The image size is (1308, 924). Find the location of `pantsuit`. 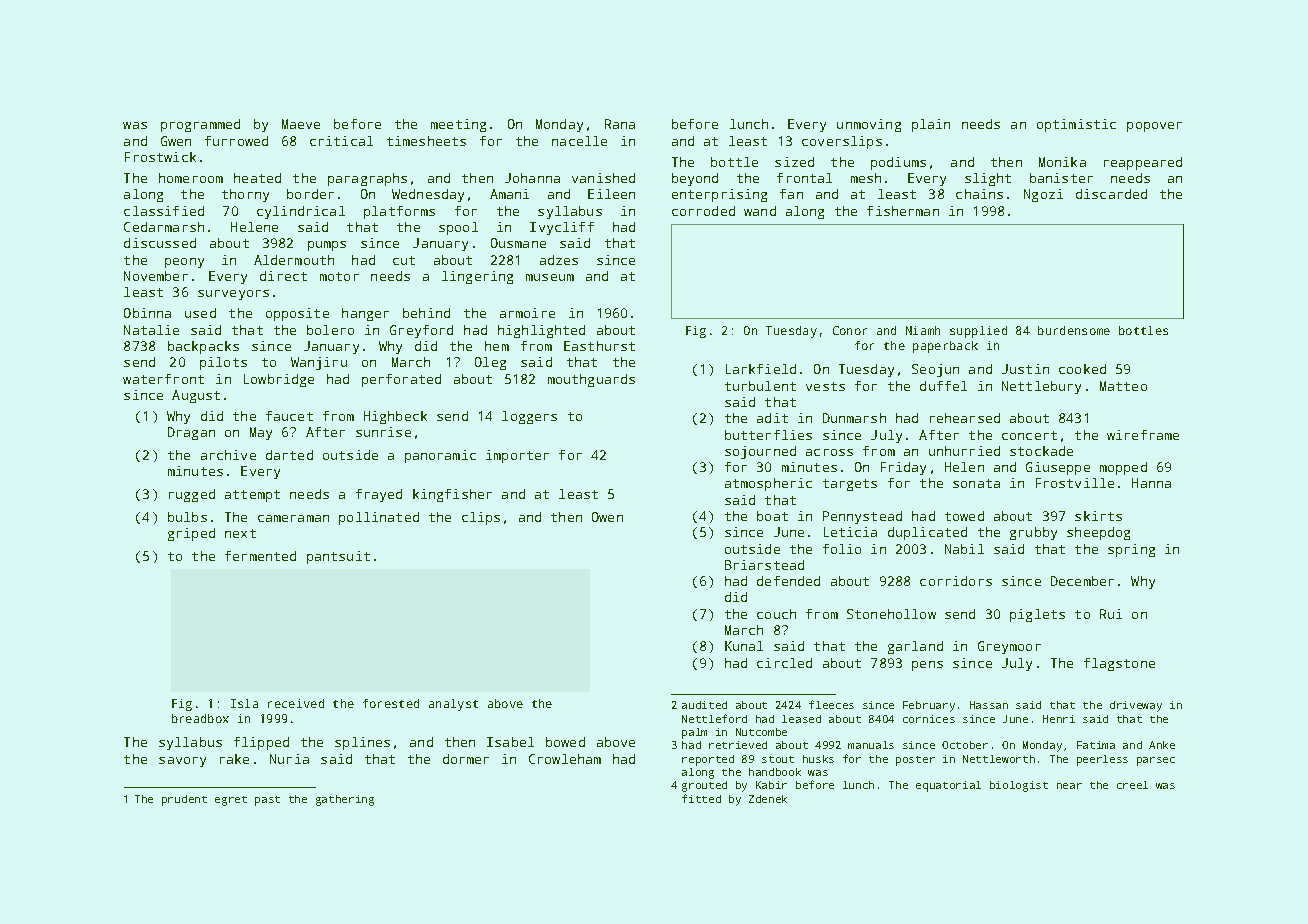

pantsuit is located at coordinates (338, 557).
